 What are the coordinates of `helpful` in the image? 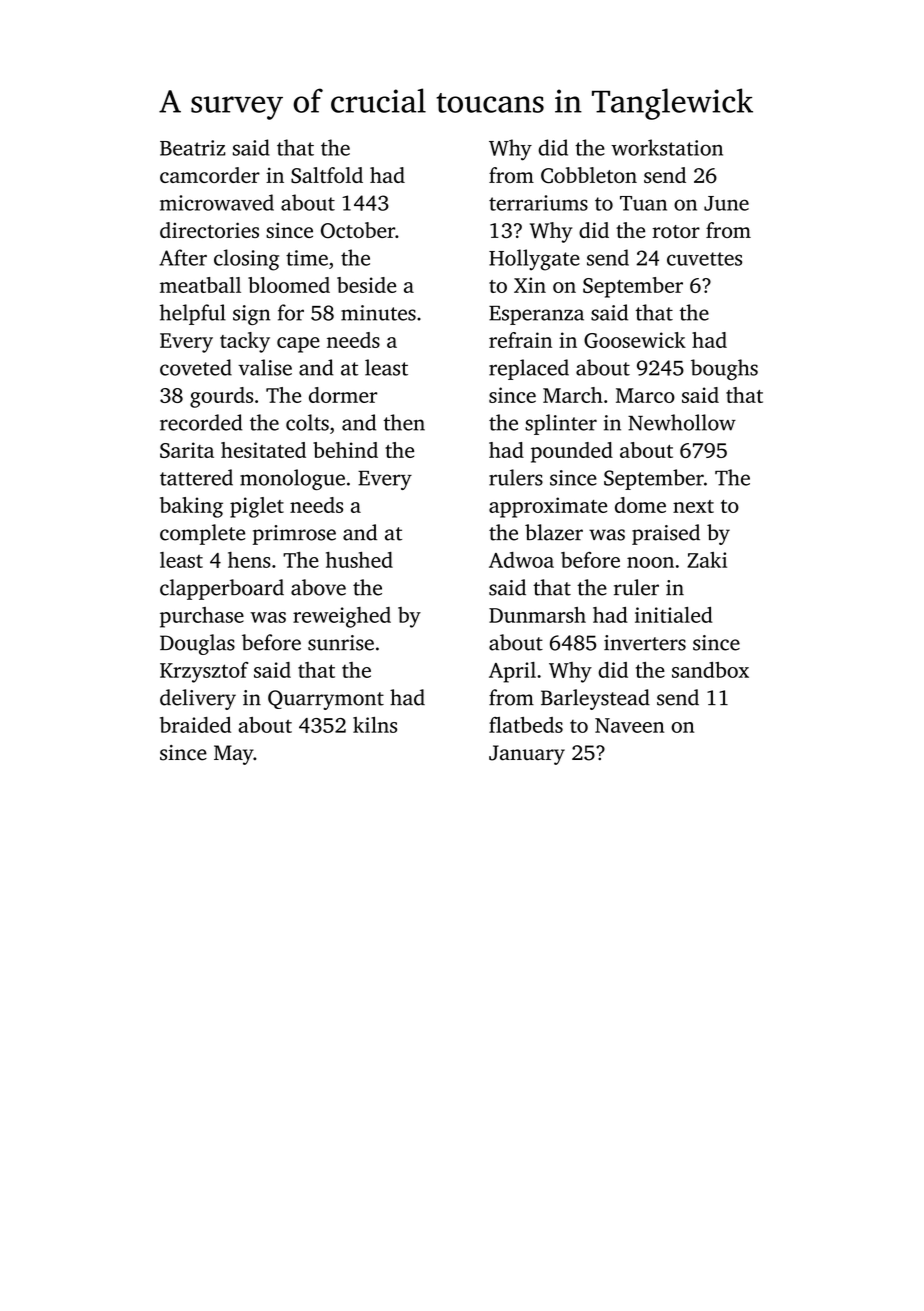 It's located at (193, 314).
